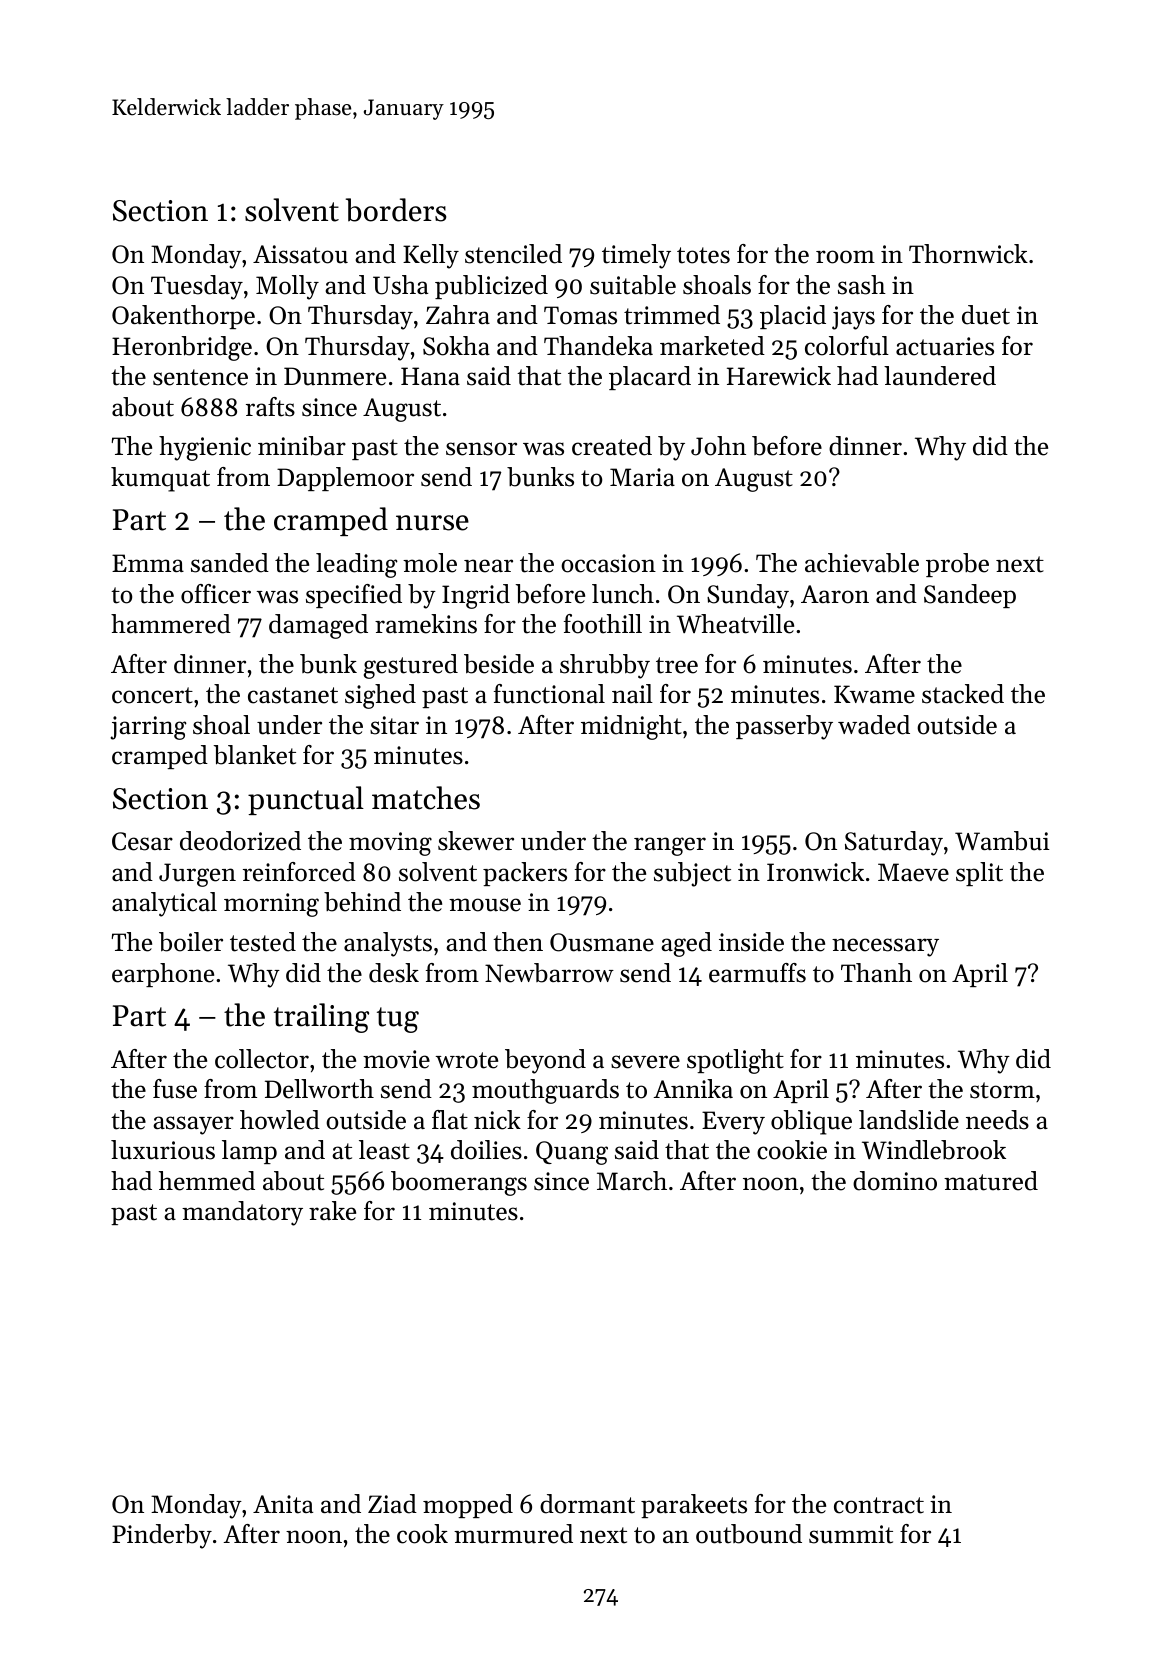  I want to click on Cesar, so click(142, 841).
